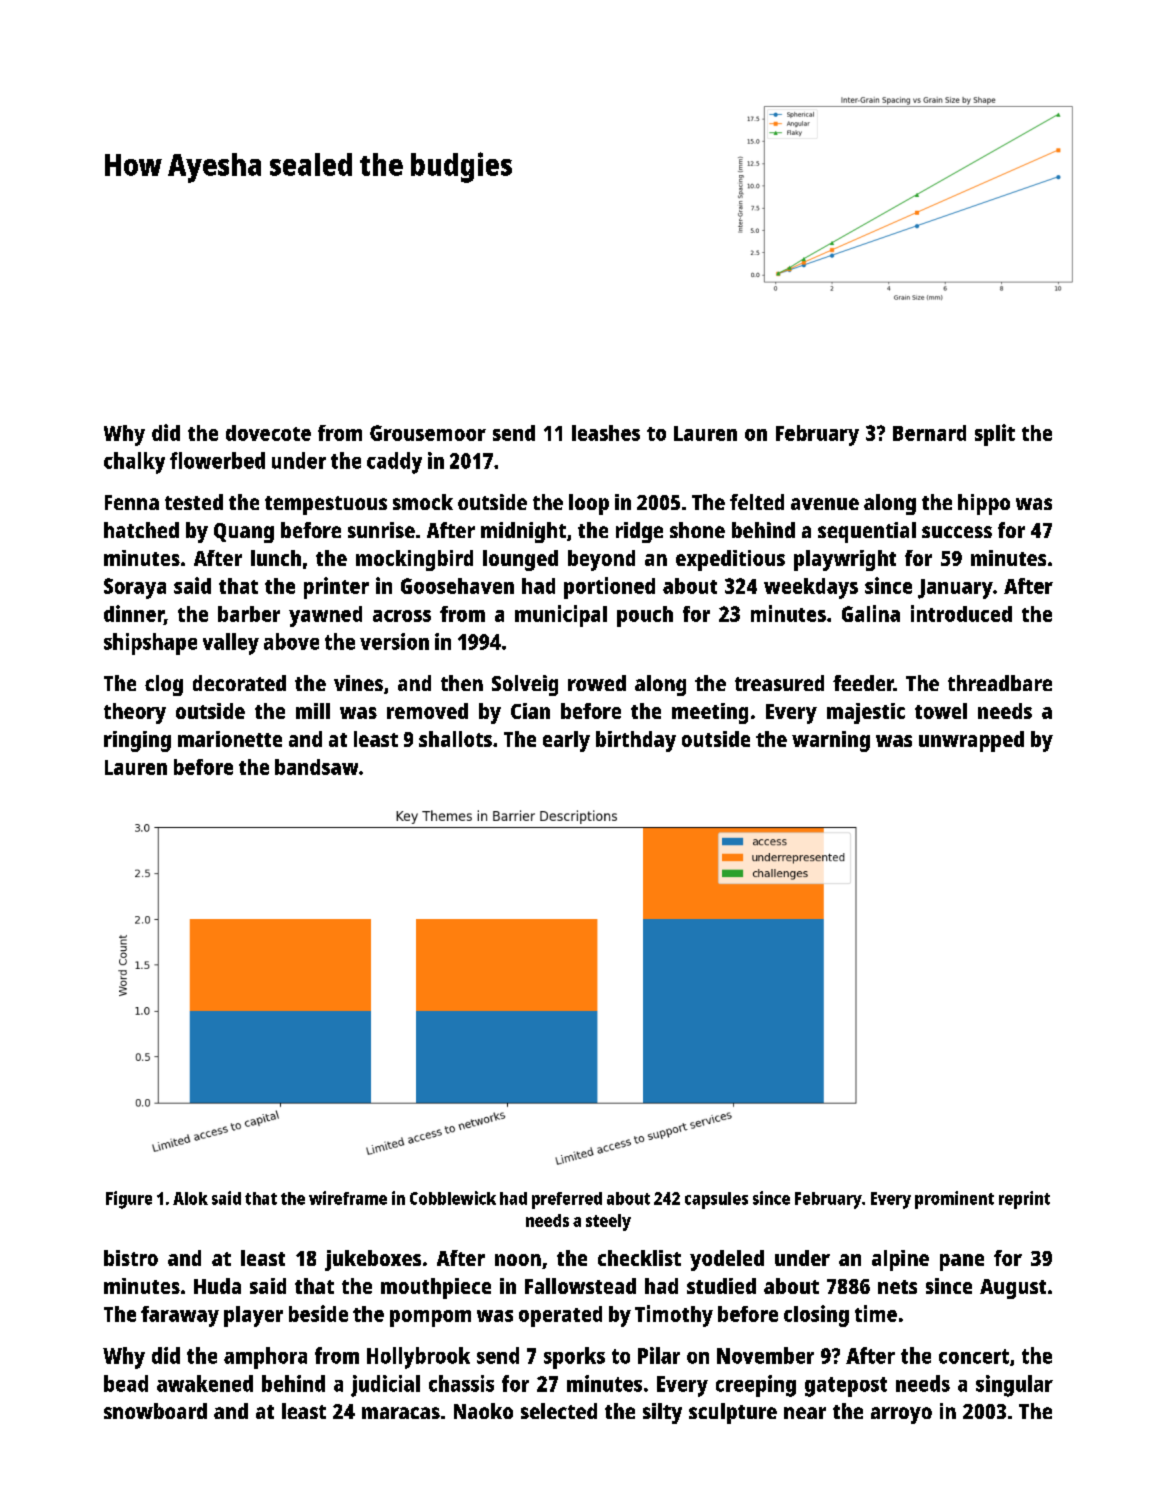 The height and width of the page is (1496, 1156). Describe the element at coordinates (606, 433) in the page. I see `leashes` at that location.
